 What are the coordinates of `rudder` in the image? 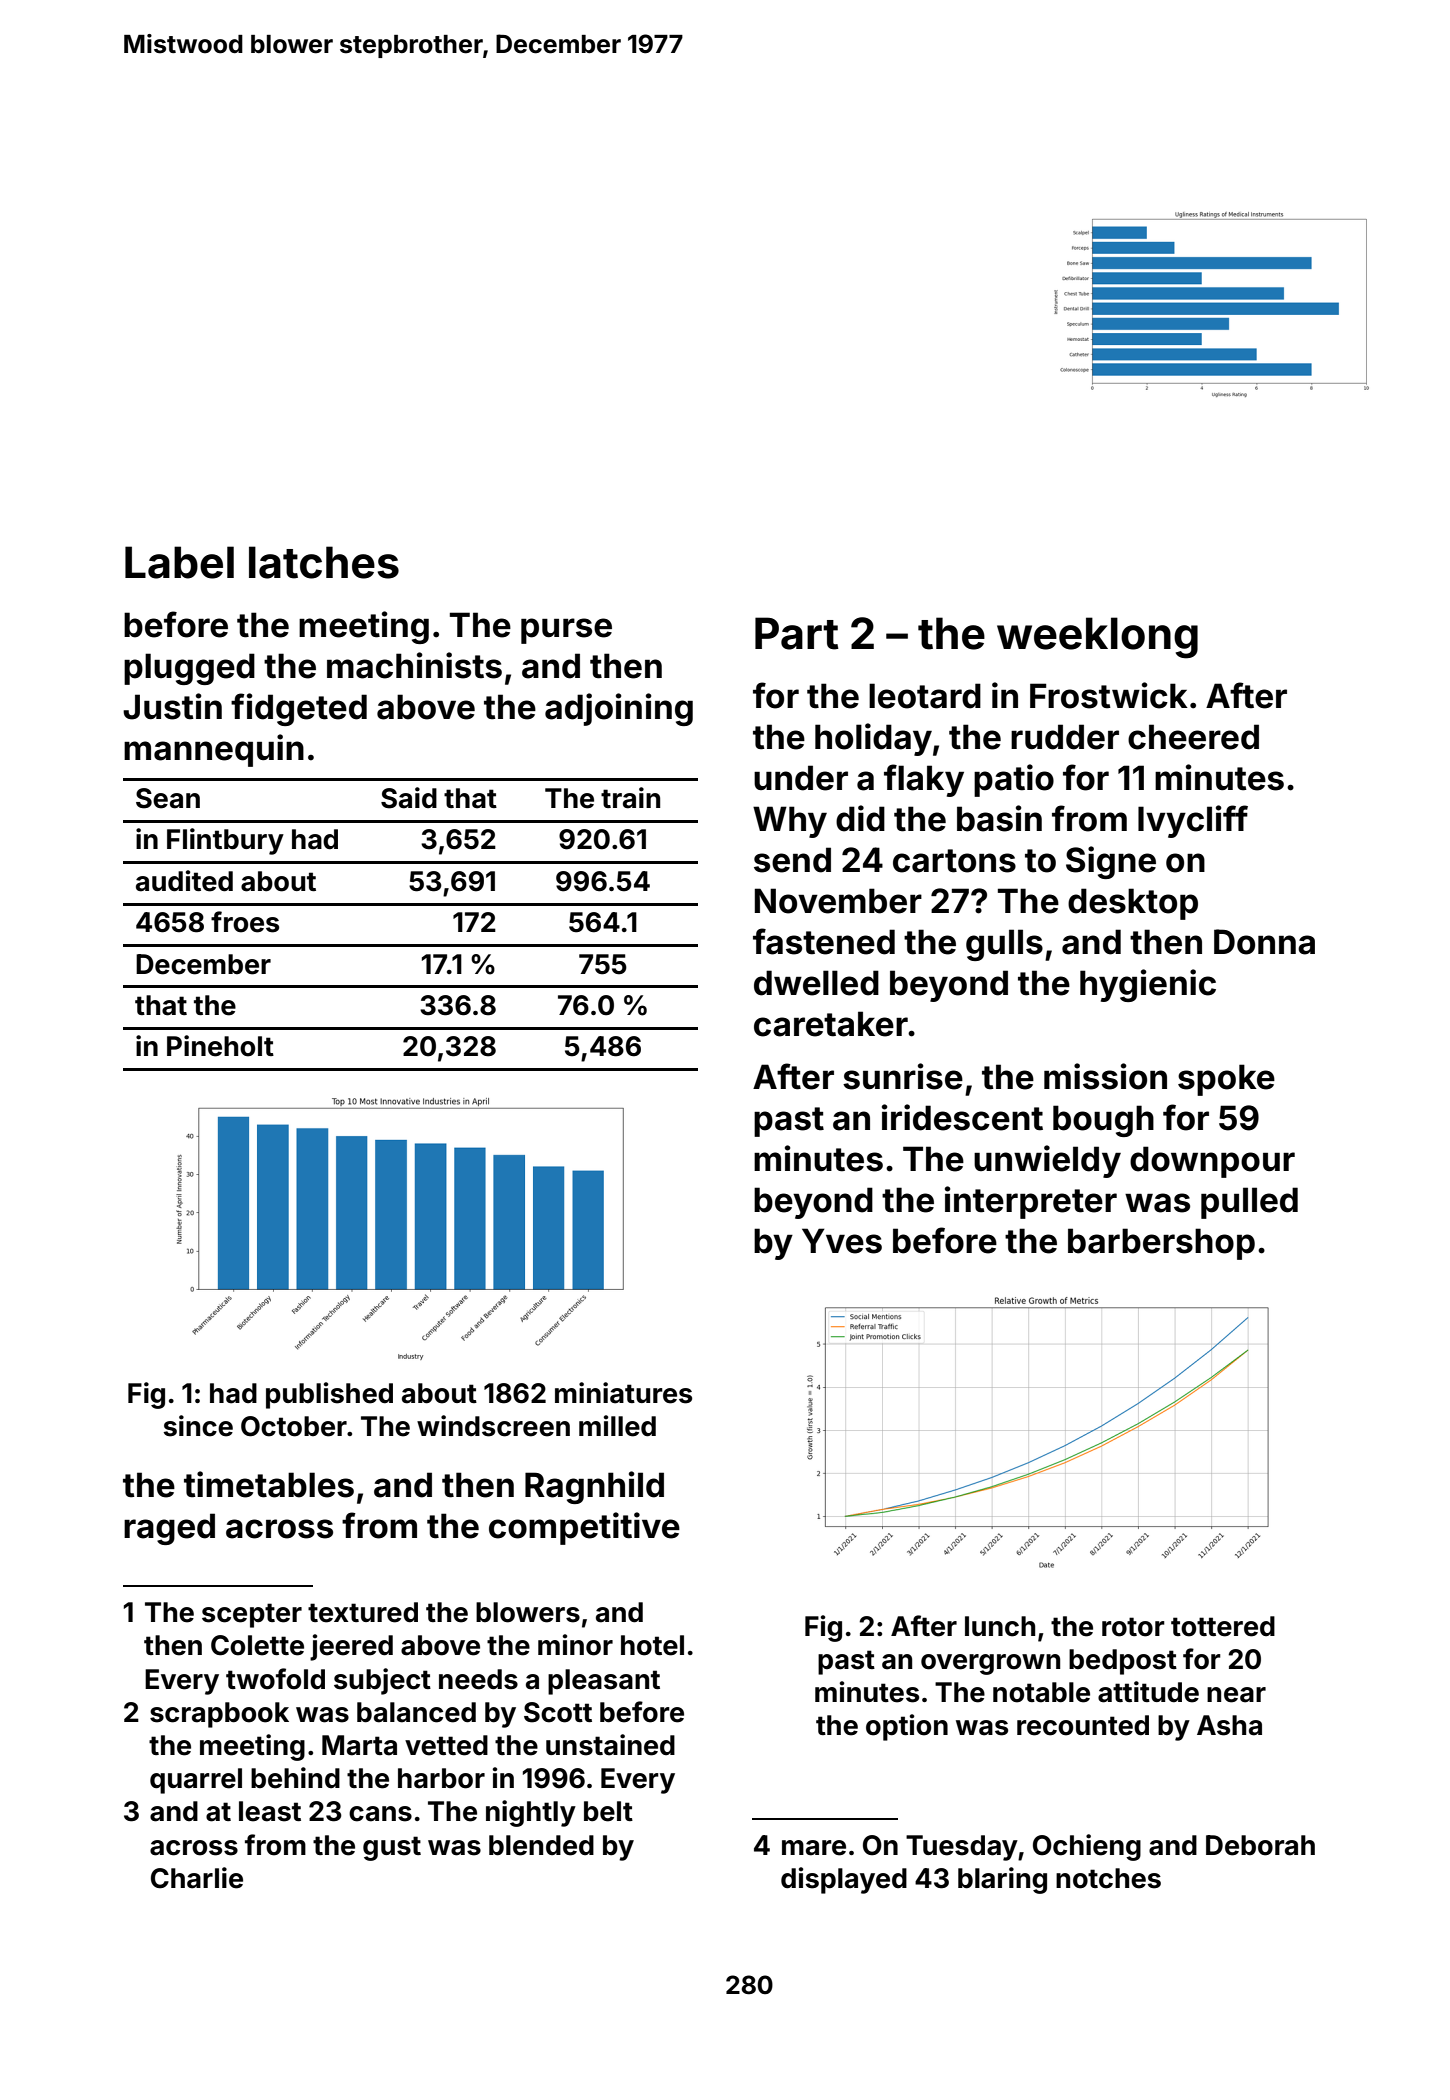 It's located at (1065, 737).
